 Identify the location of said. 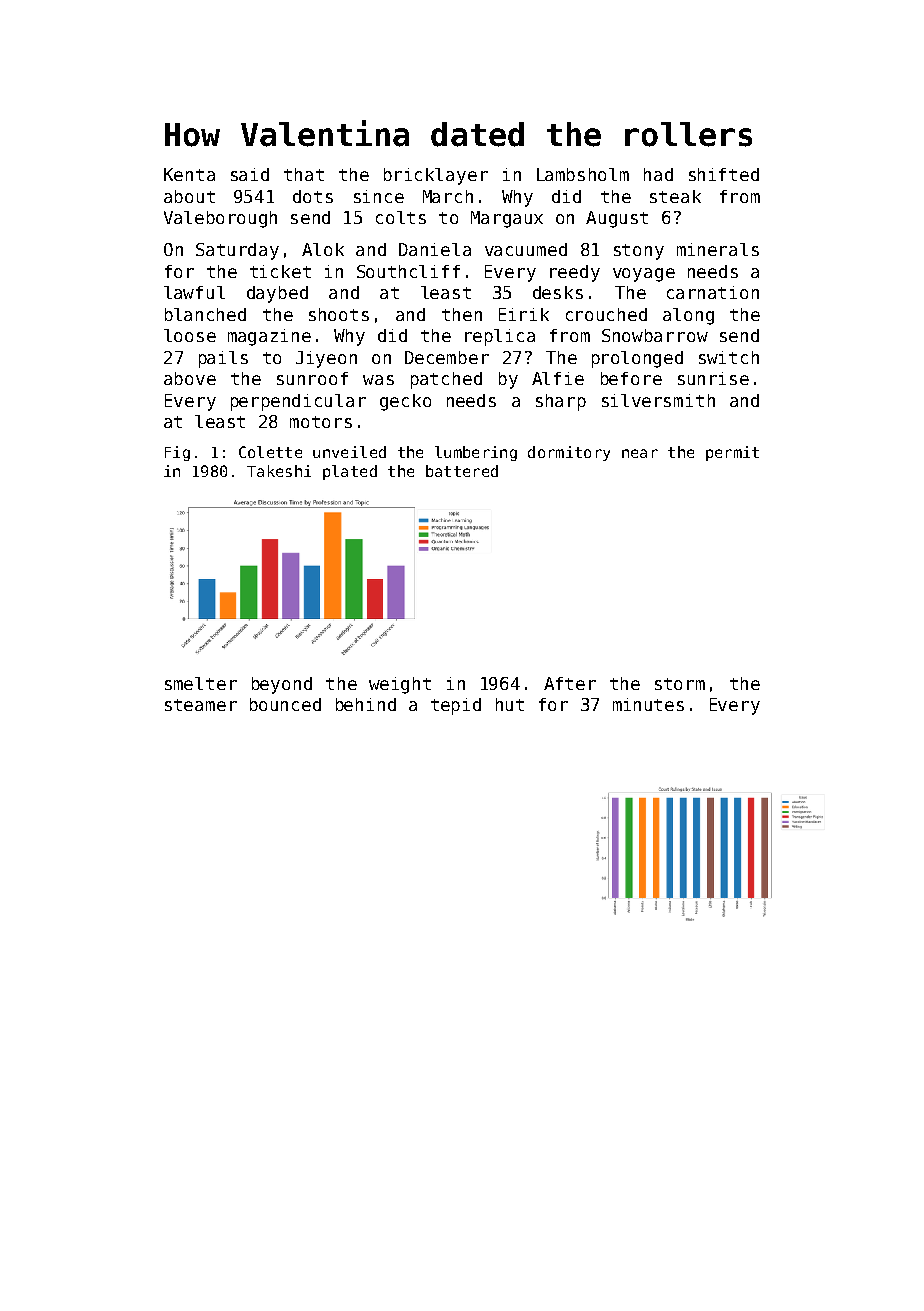
(250, 174).
